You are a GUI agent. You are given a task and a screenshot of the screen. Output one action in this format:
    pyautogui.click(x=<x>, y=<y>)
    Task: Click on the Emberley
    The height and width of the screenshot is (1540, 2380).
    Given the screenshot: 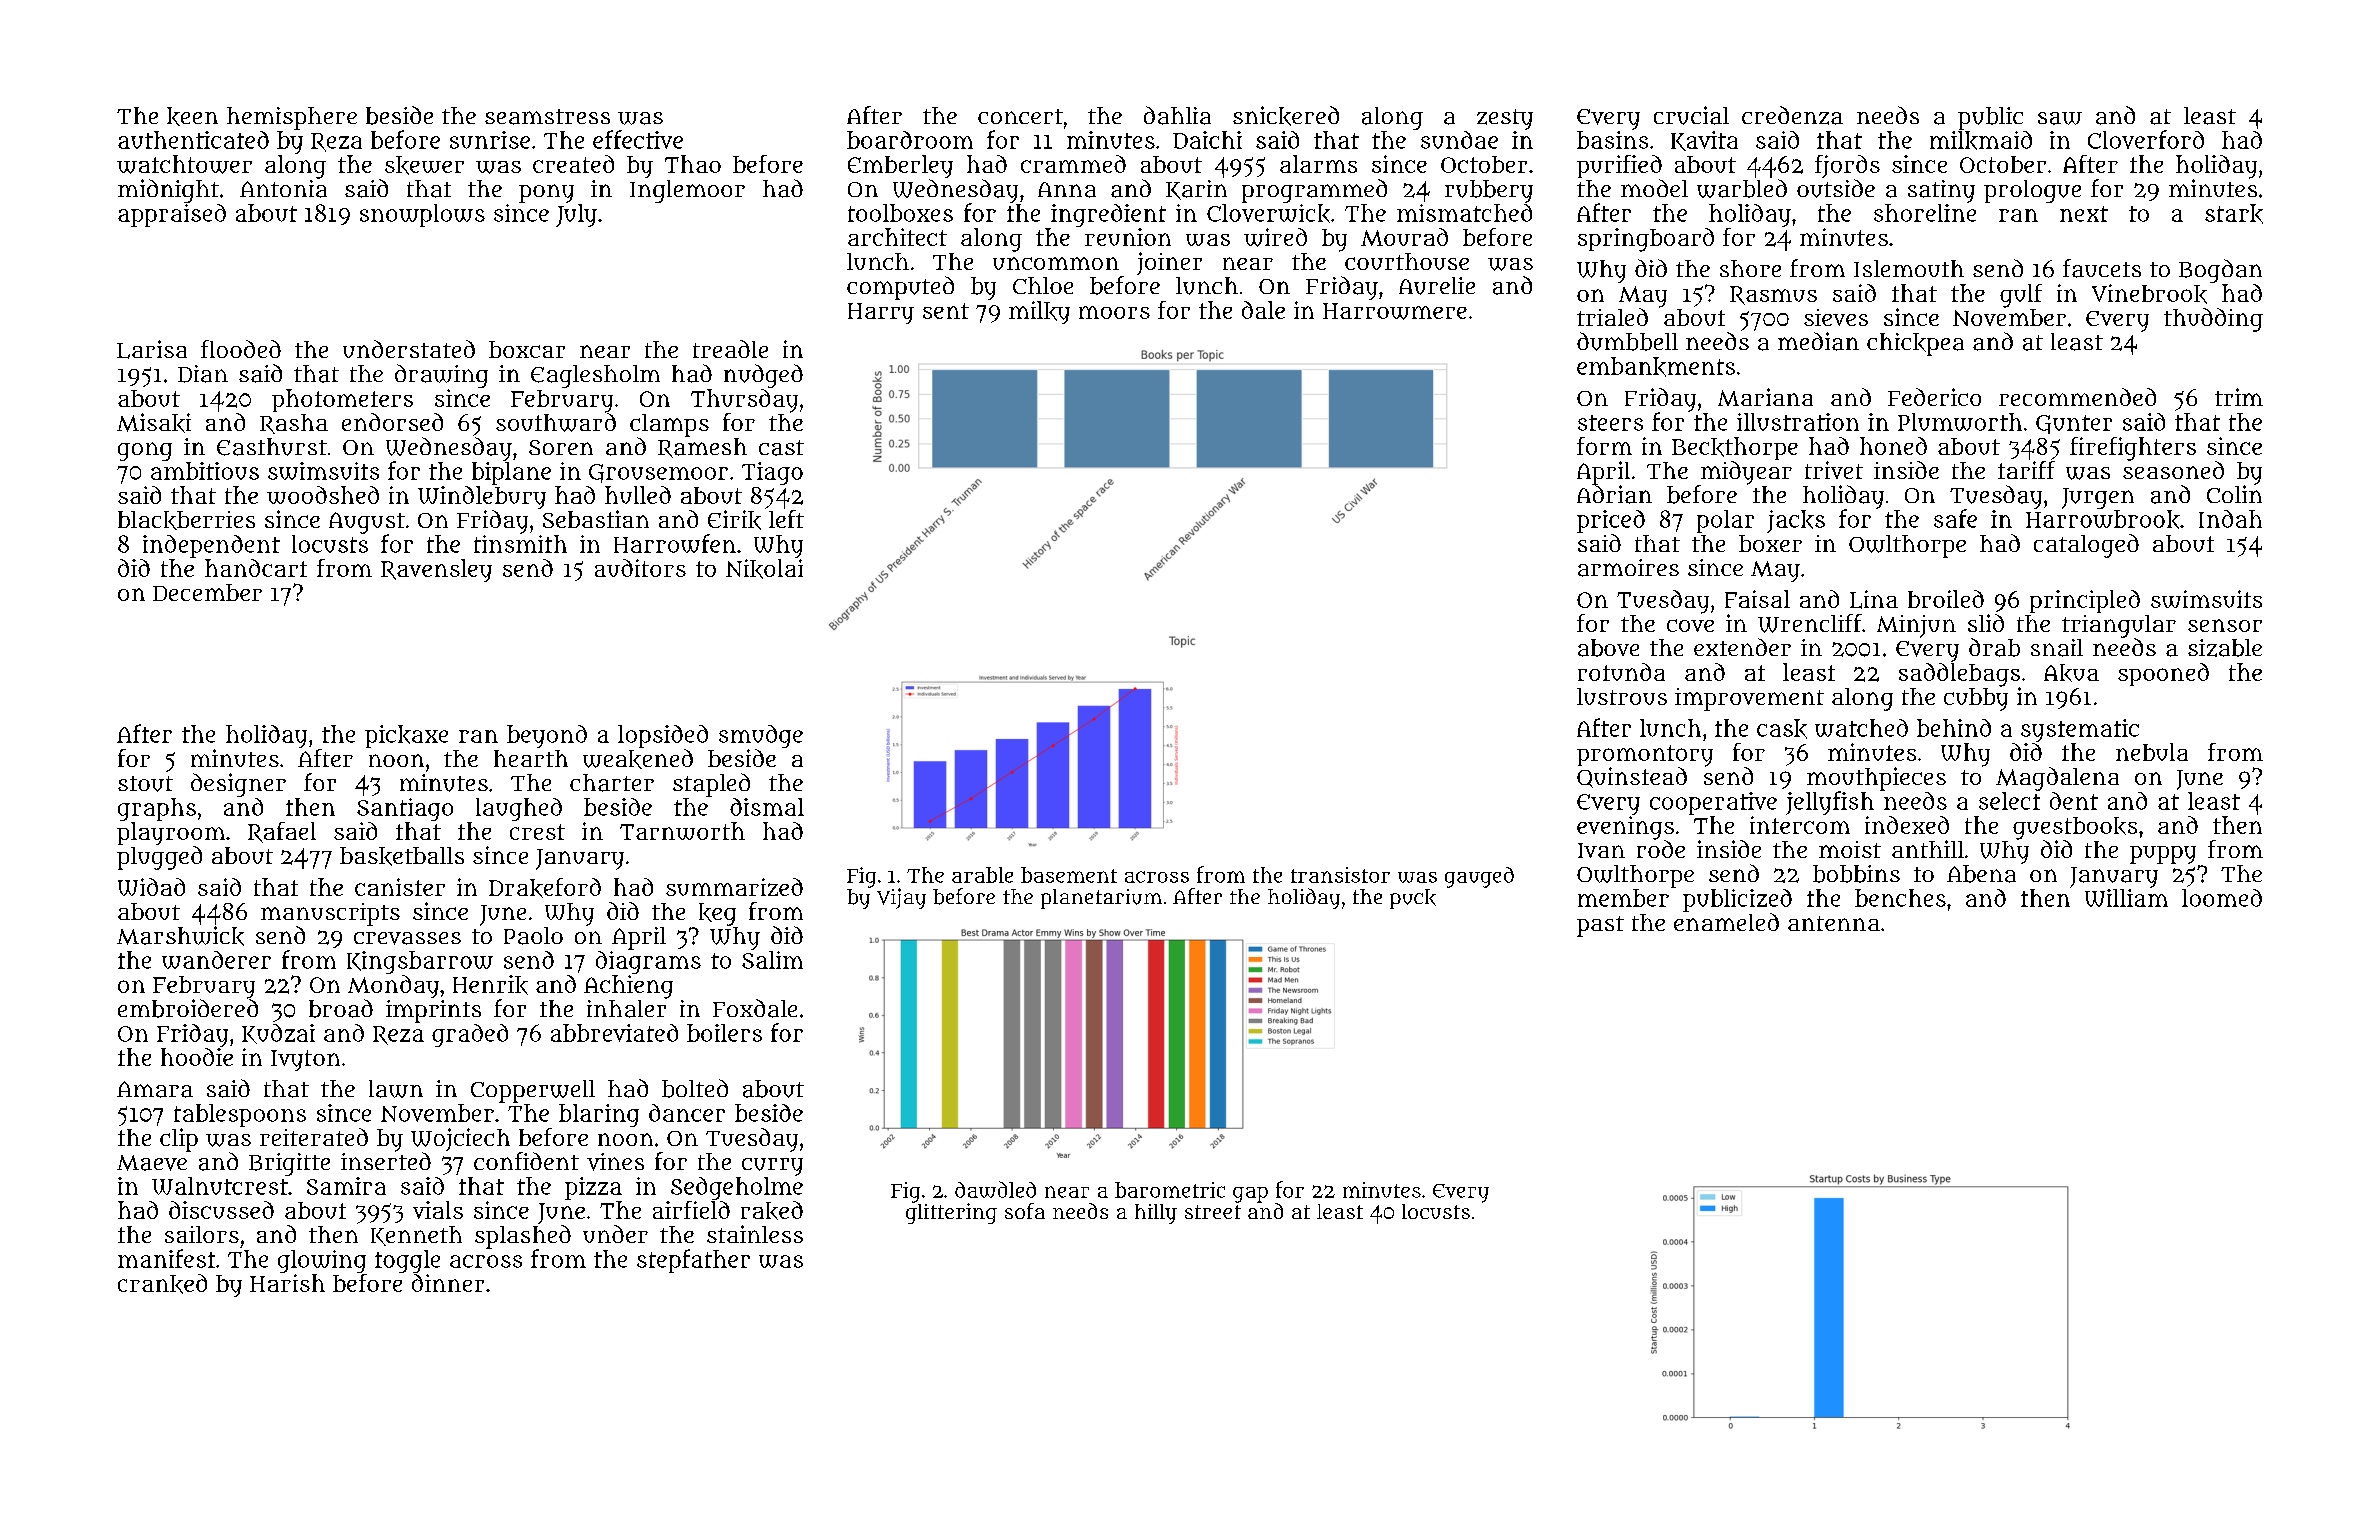 What is the action you would take?
    pyautogui.click(x=900, y=166)
